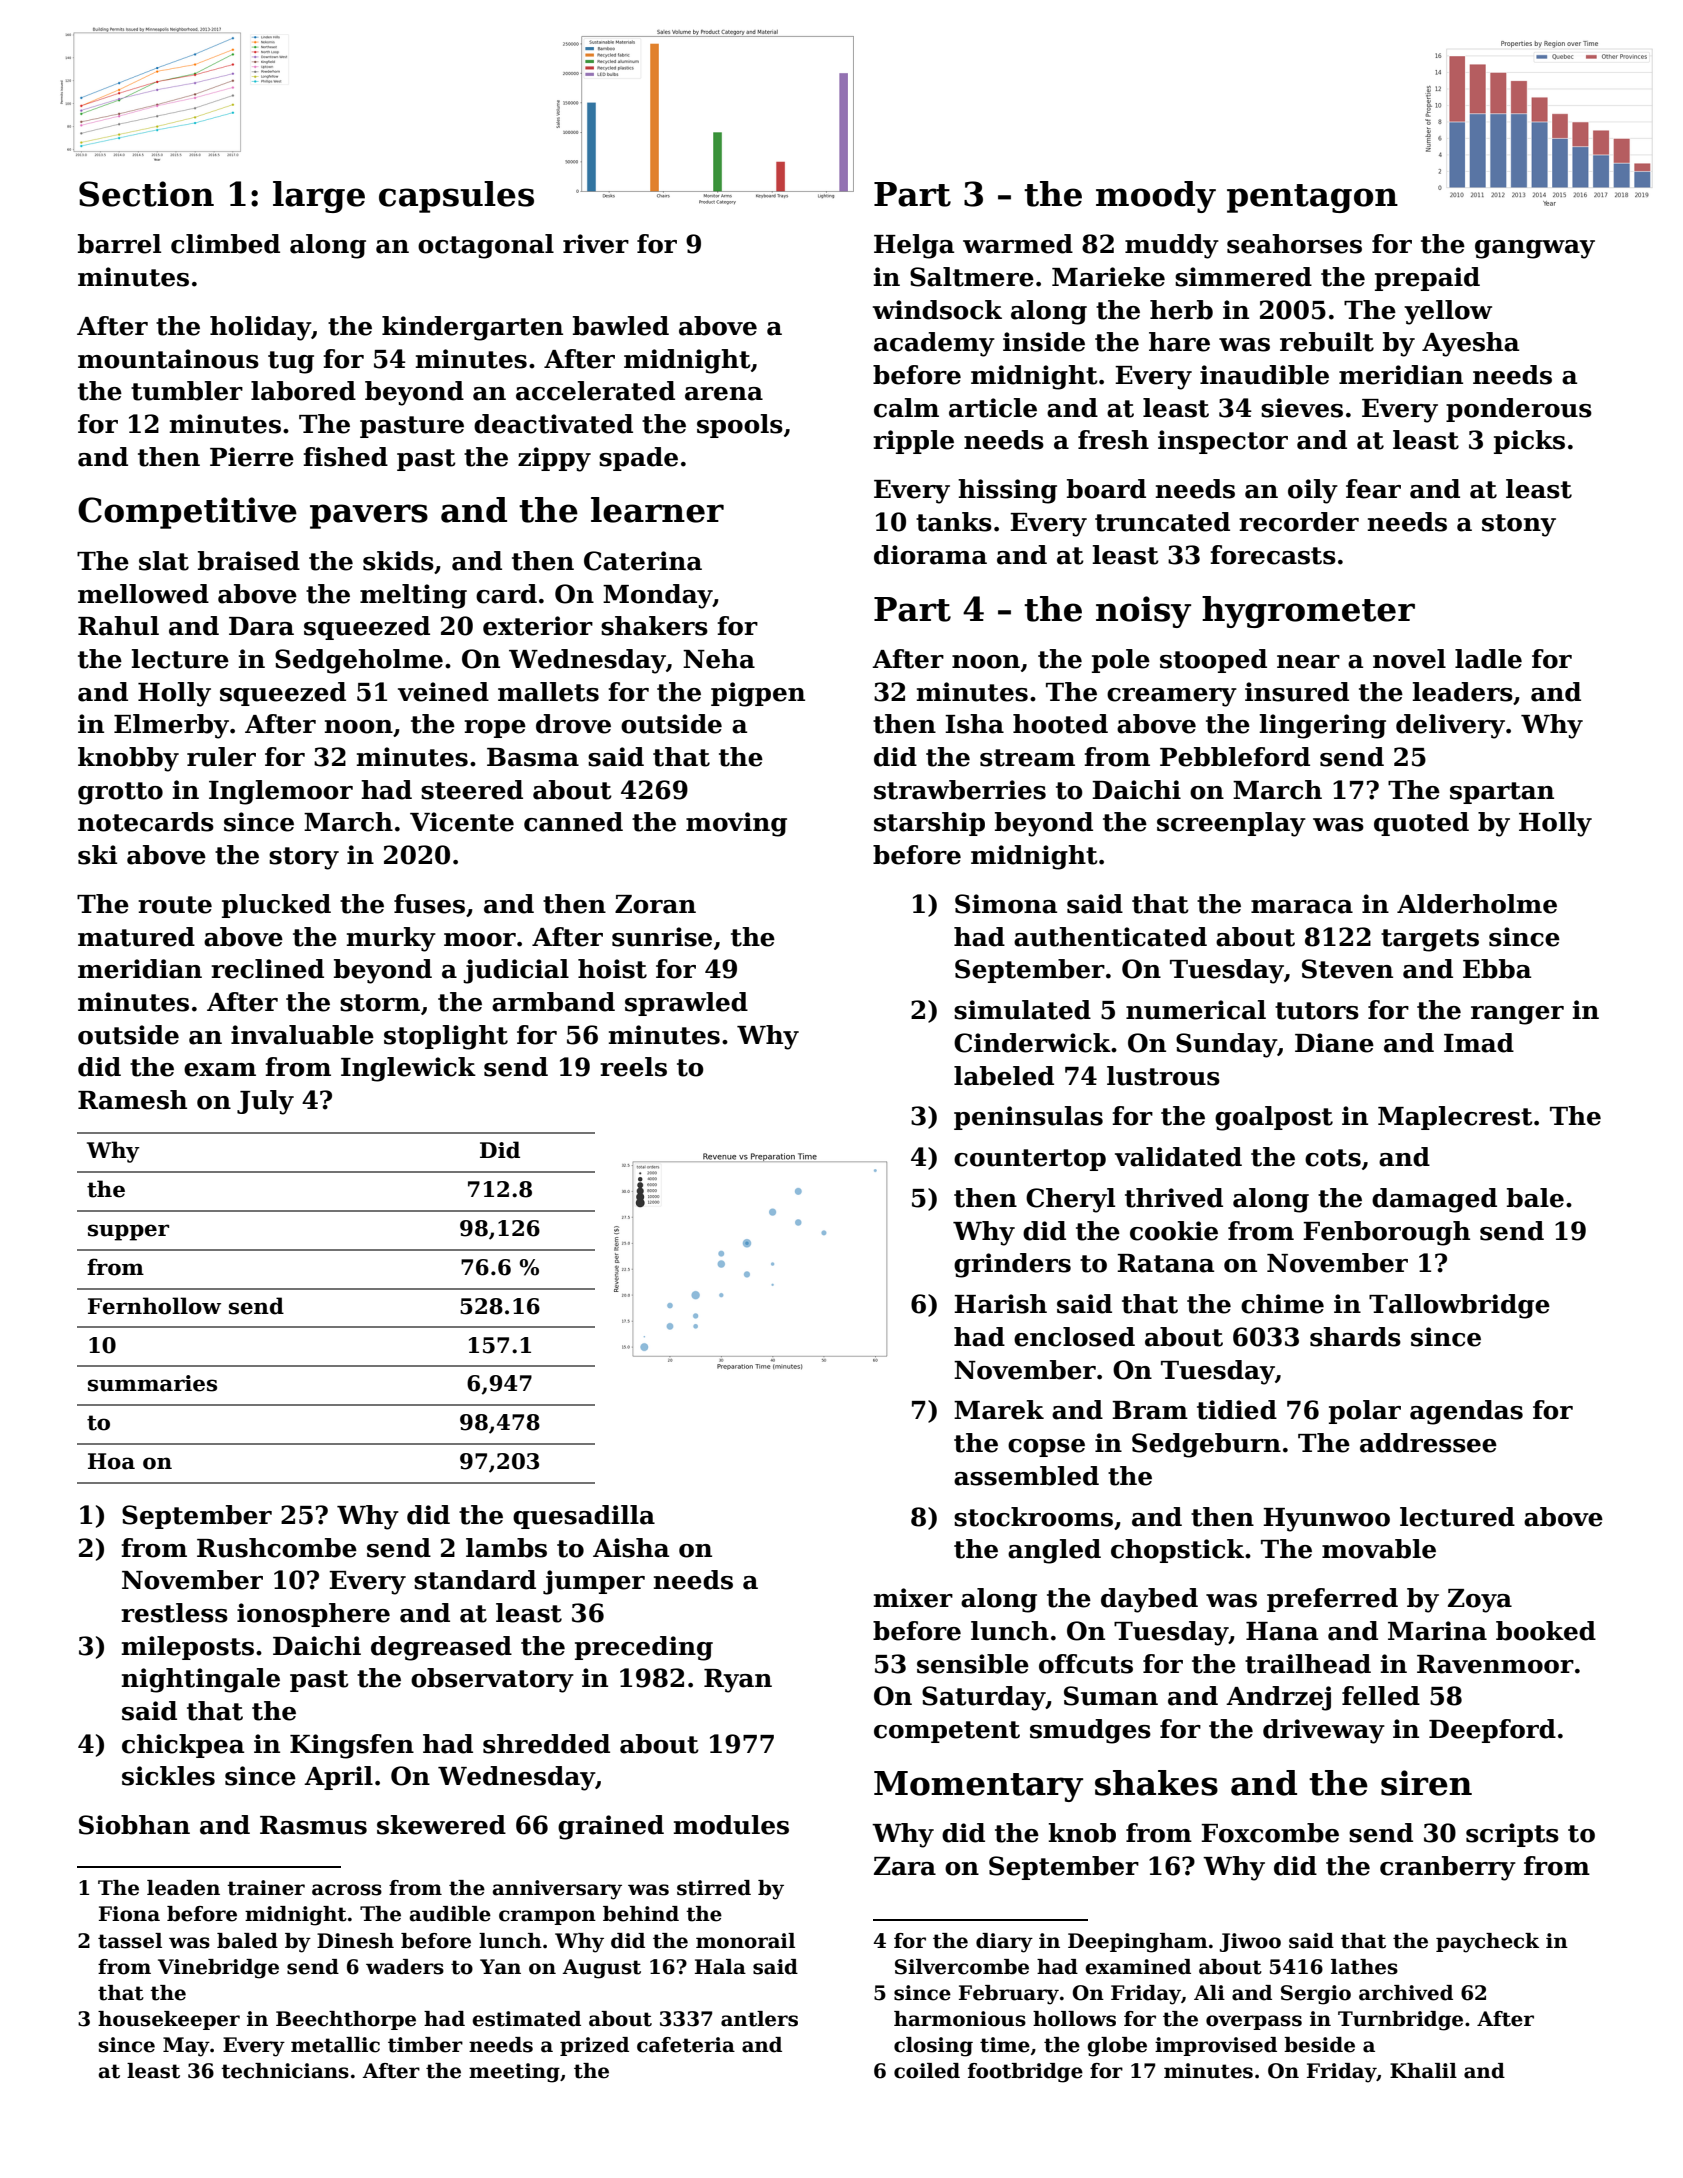 This document has width=1683, height=2178. What do you see at coordinates (1012, 1265) in the document?
I see `grinders` at bounding box center [1012, 1265].
